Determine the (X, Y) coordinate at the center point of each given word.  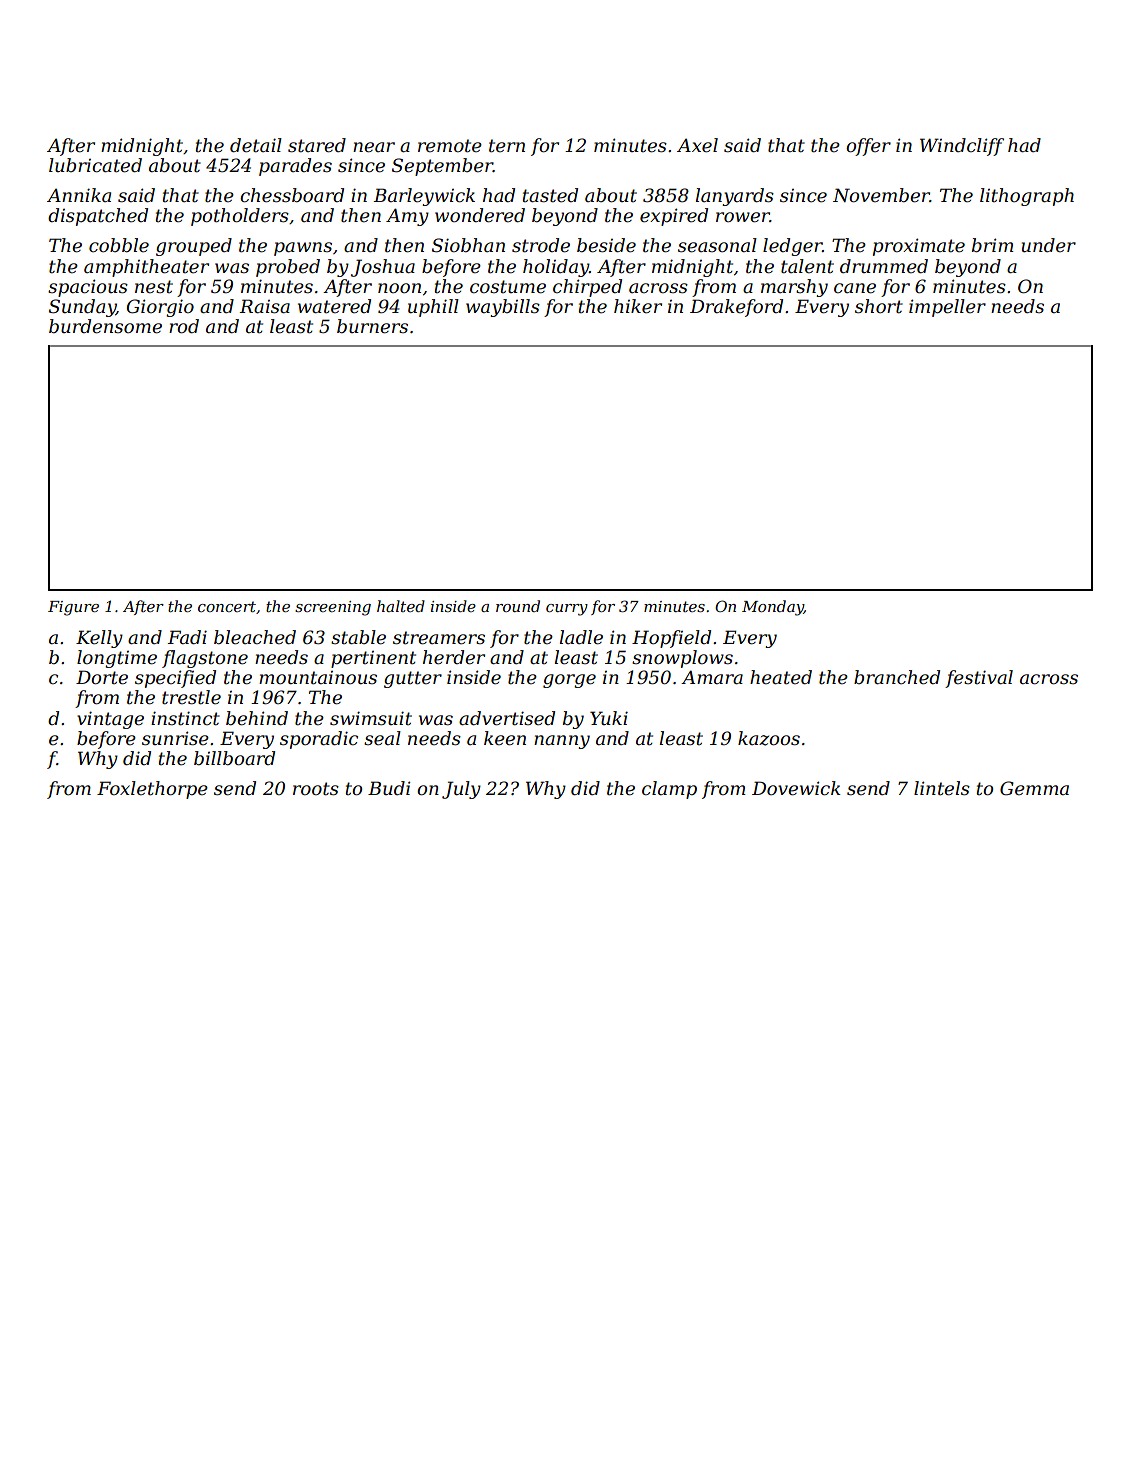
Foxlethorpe (152, 790)
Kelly (99, 639)
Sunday (82, 308)
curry (567, 610)
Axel (697, 145)
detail (256, 145)
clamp (669, 790)
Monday (773, 608)
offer (868, 147)
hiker (638, 306)
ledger (793, 247)
